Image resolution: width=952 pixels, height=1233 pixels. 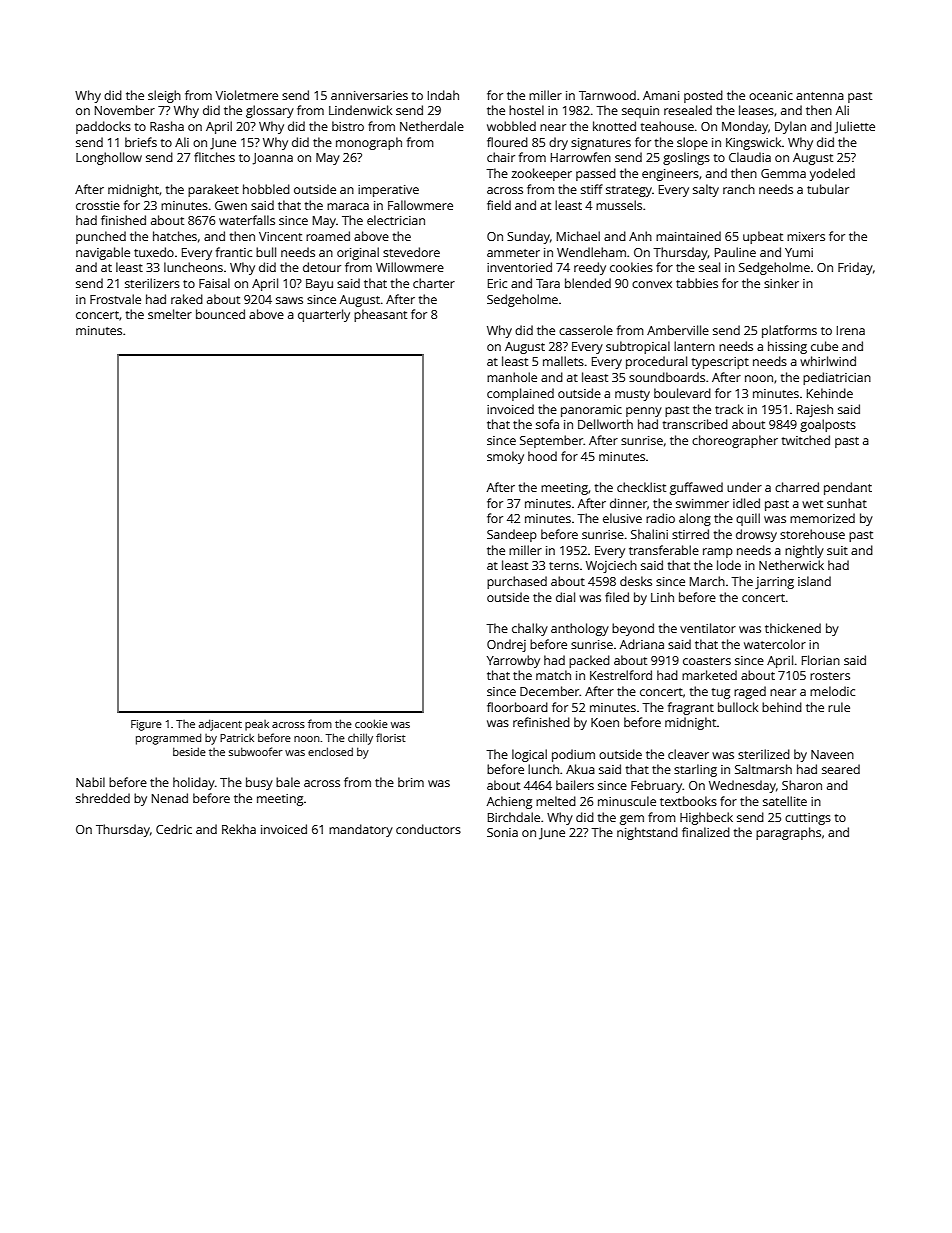 I want to click on Tarnwood, so click(x=607, y=95).
